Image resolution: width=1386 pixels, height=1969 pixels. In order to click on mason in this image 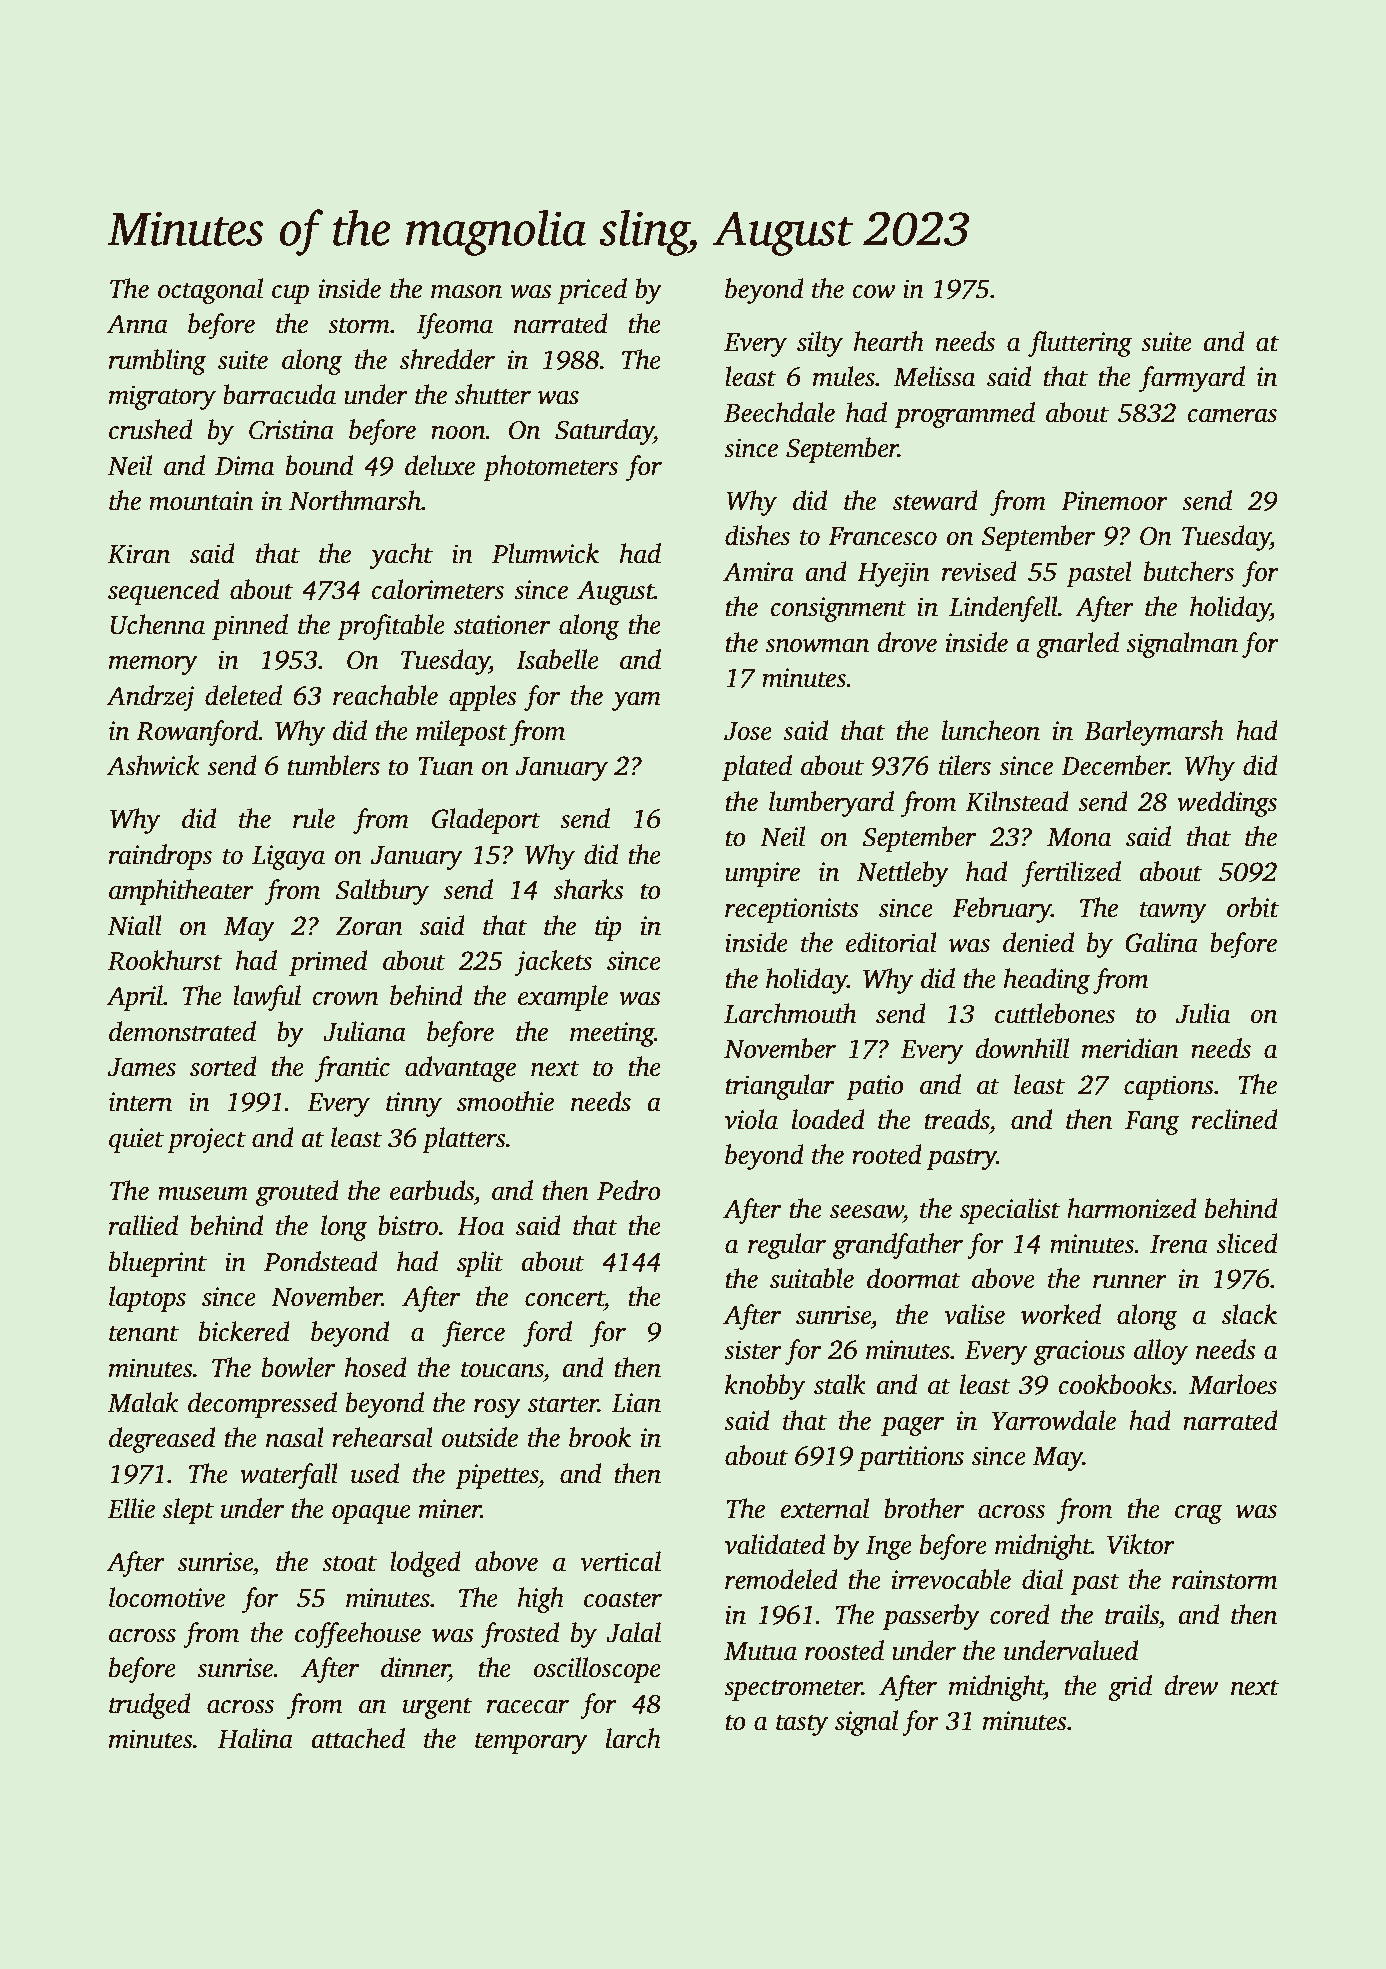, I will do `click(466, 292)`.
